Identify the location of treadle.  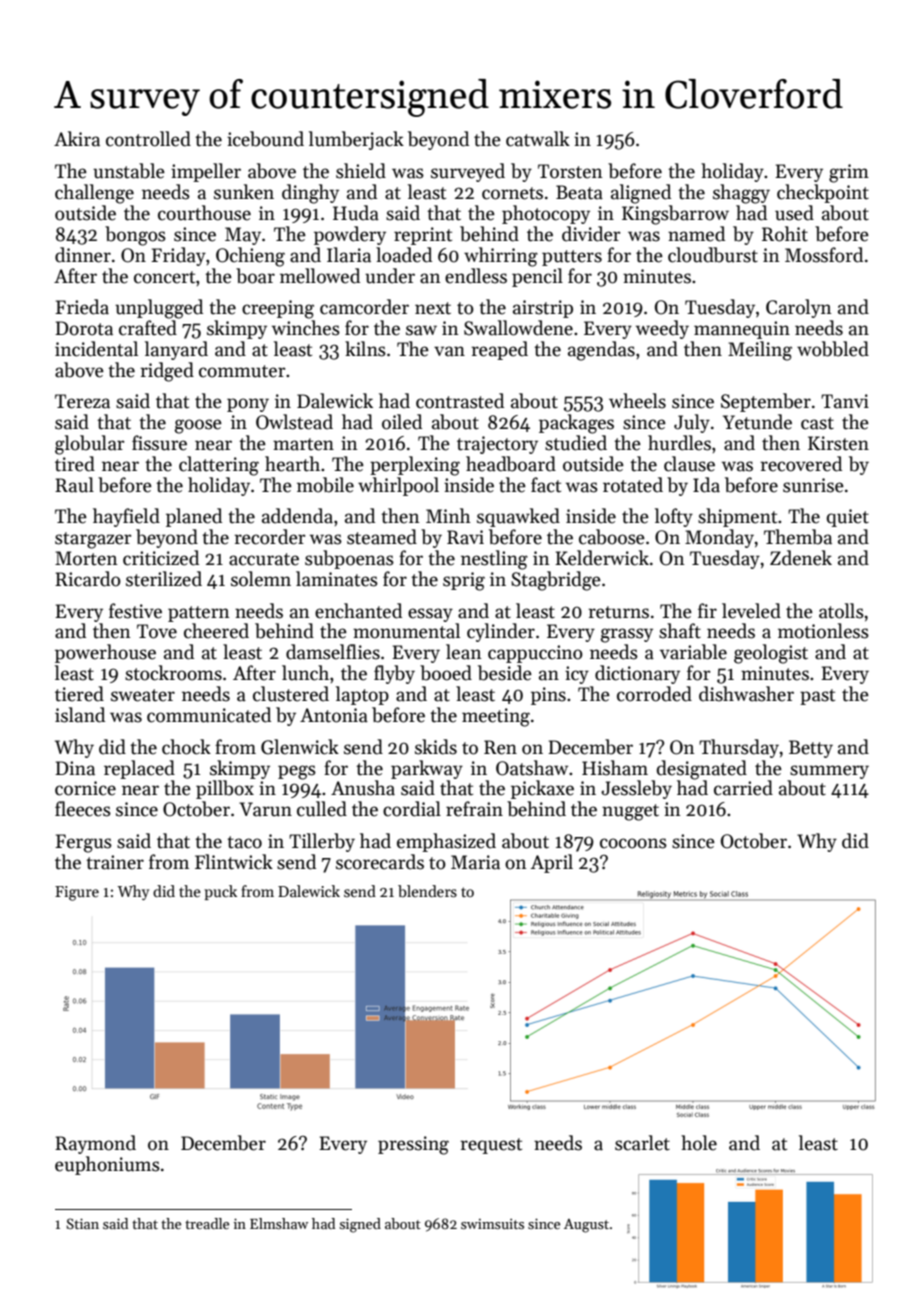
(207, 1223).
